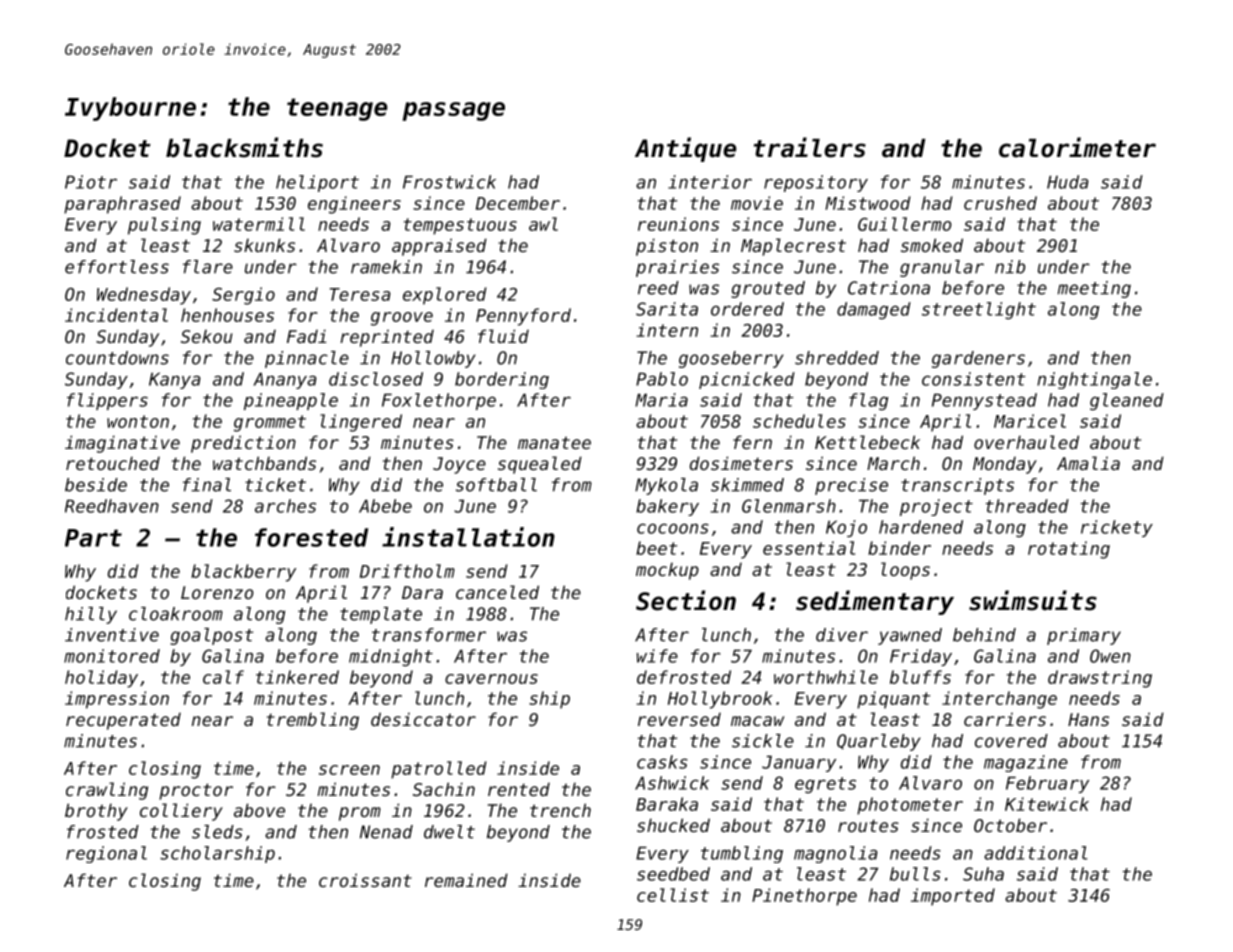  Describe the element at coordinates (112, 656) in the document. I see `monitored` at that location.
